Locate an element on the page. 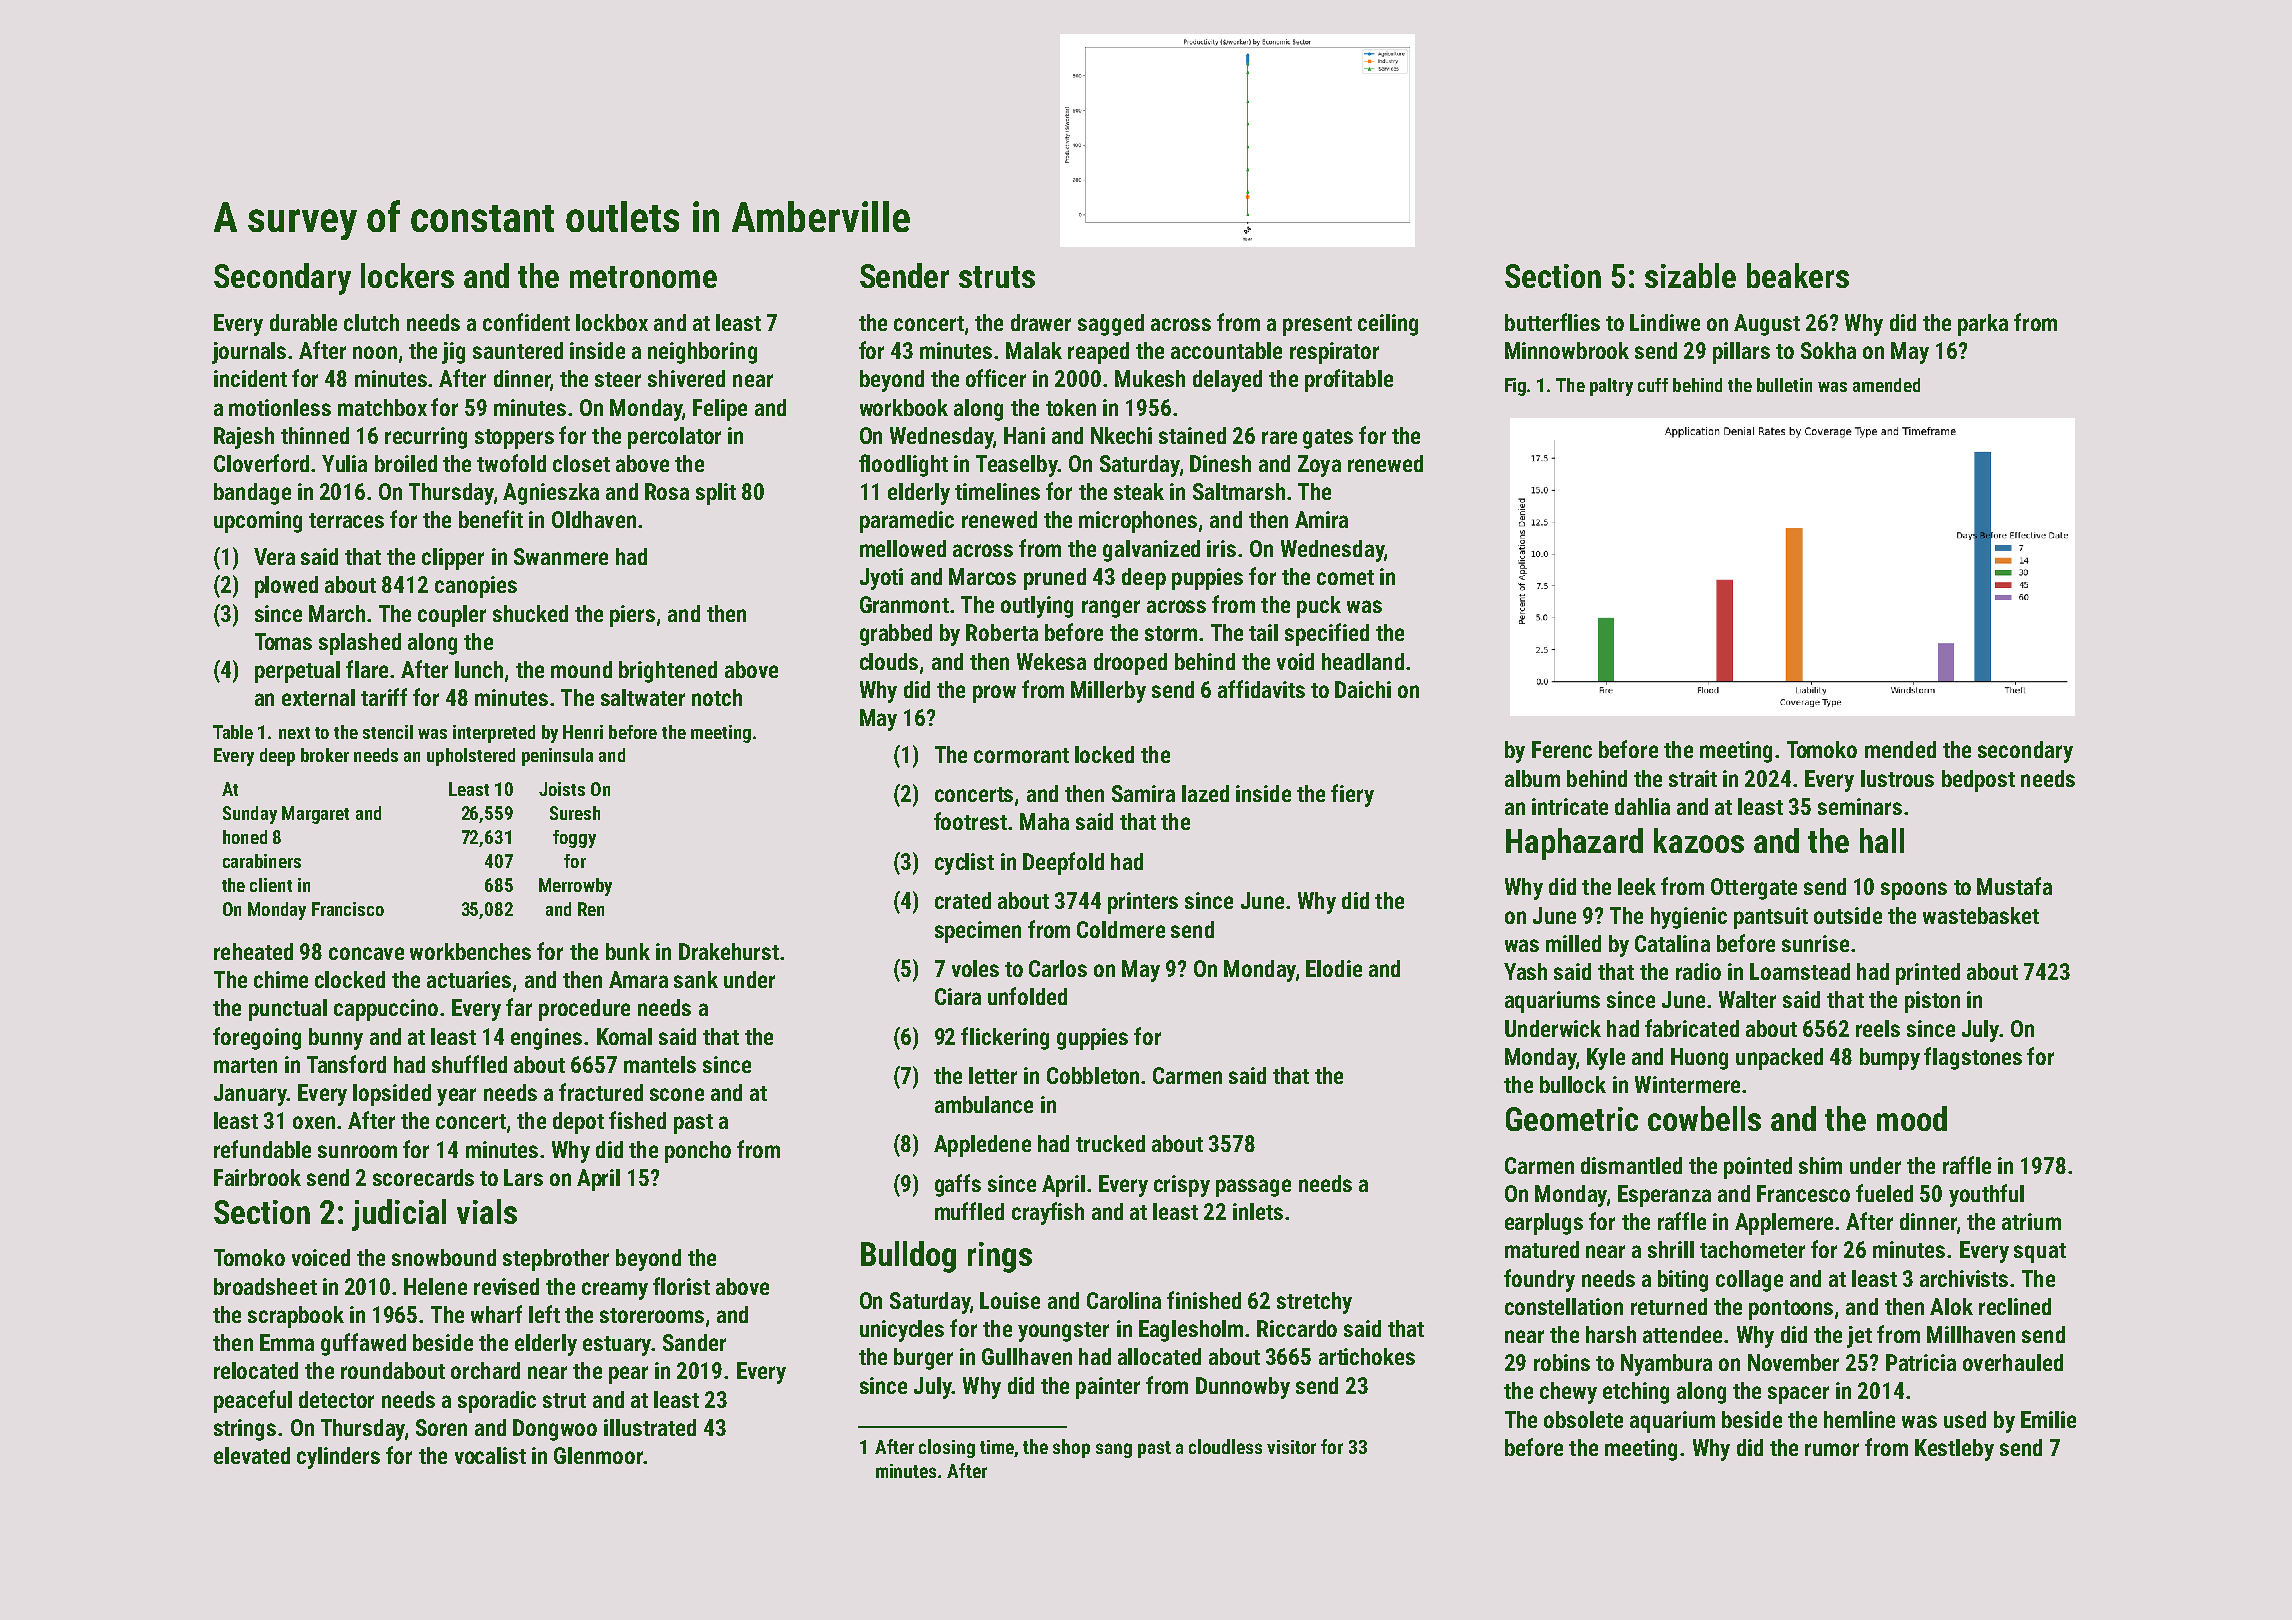 The image size is (2292, 1620). lockers is located at coordinates (407, 275).
